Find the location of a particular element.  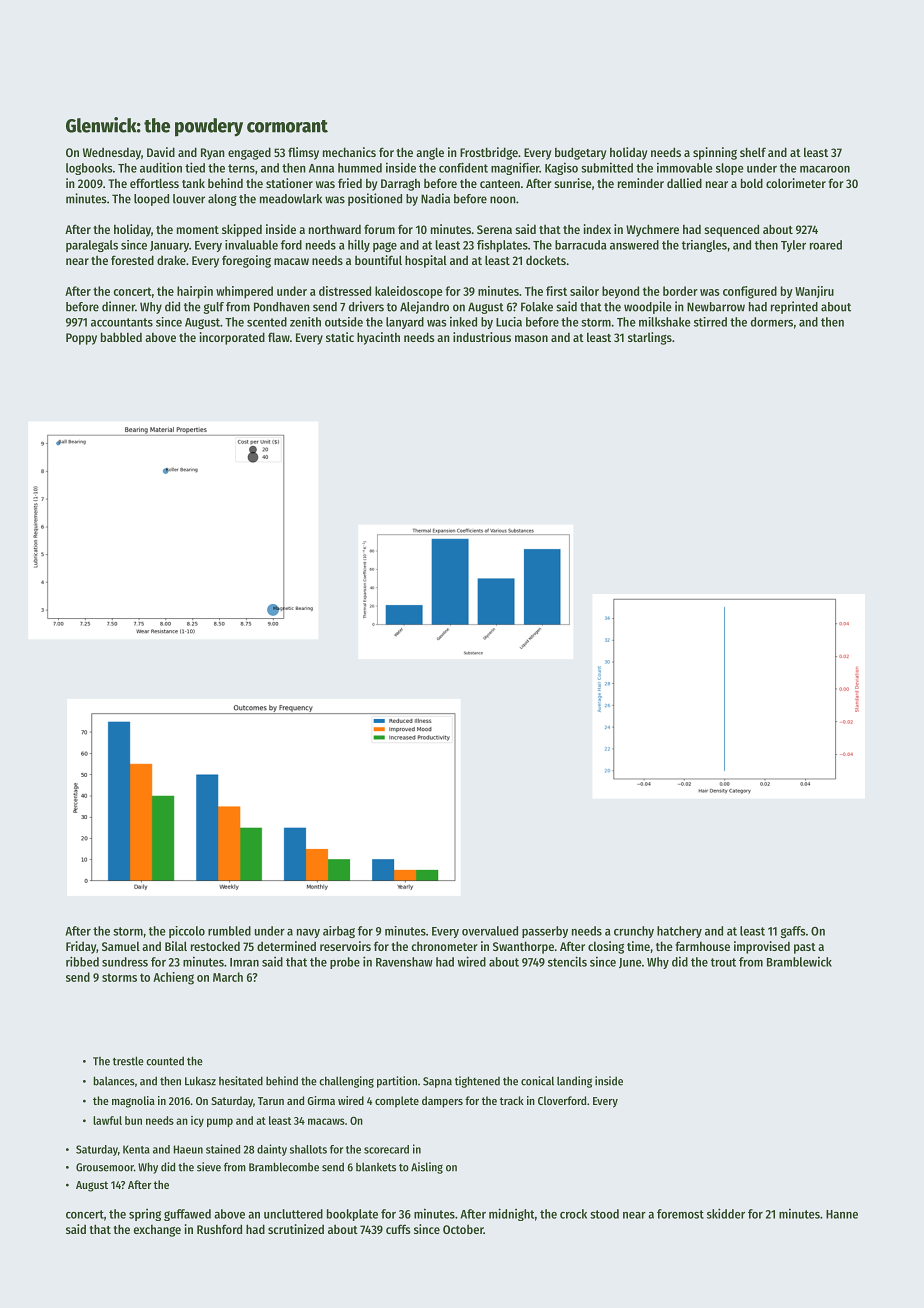

crunchy is located at coordinates (634, 932).
